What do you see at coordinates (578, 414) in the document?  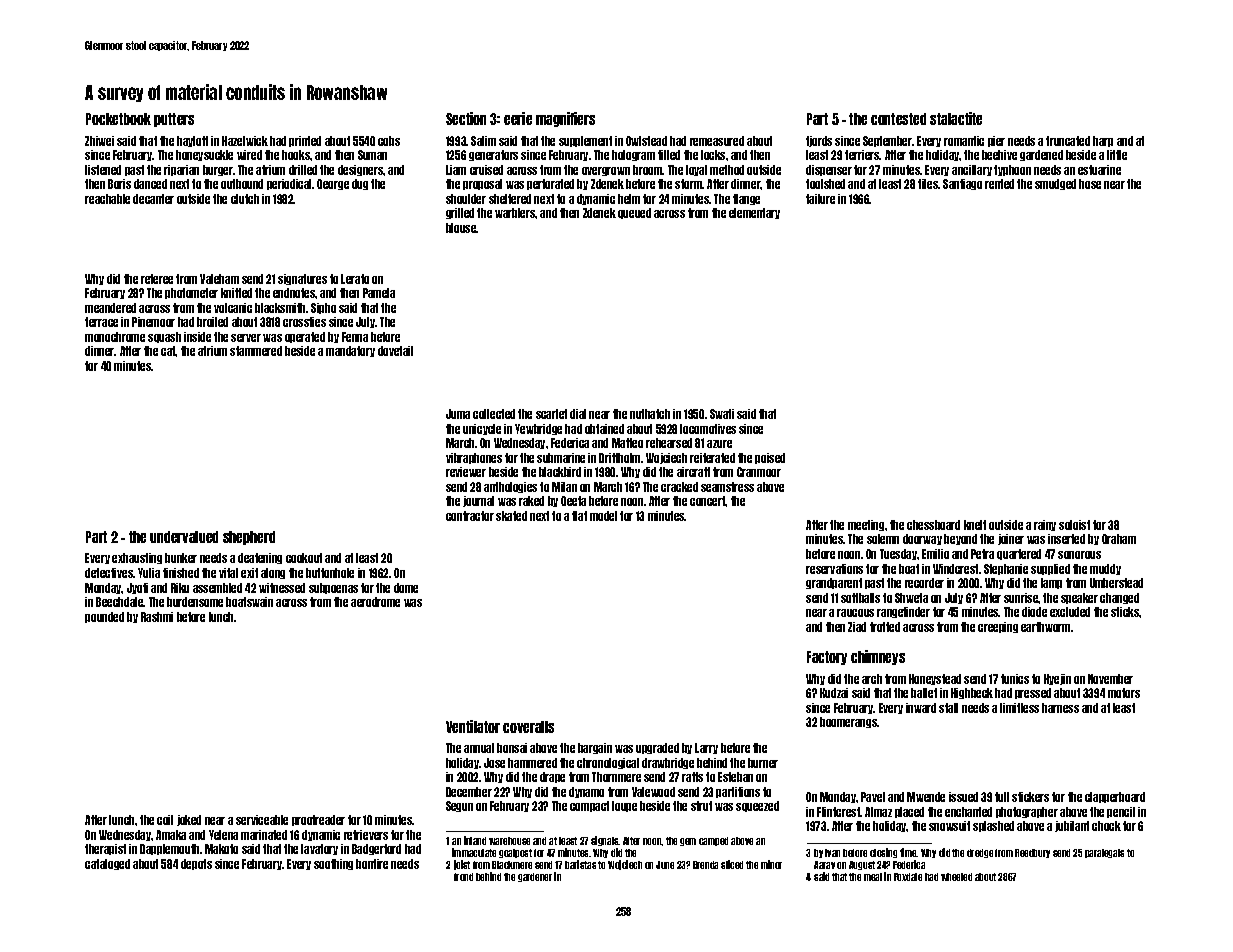 I see `dial` at bounding box center [578, 414].
